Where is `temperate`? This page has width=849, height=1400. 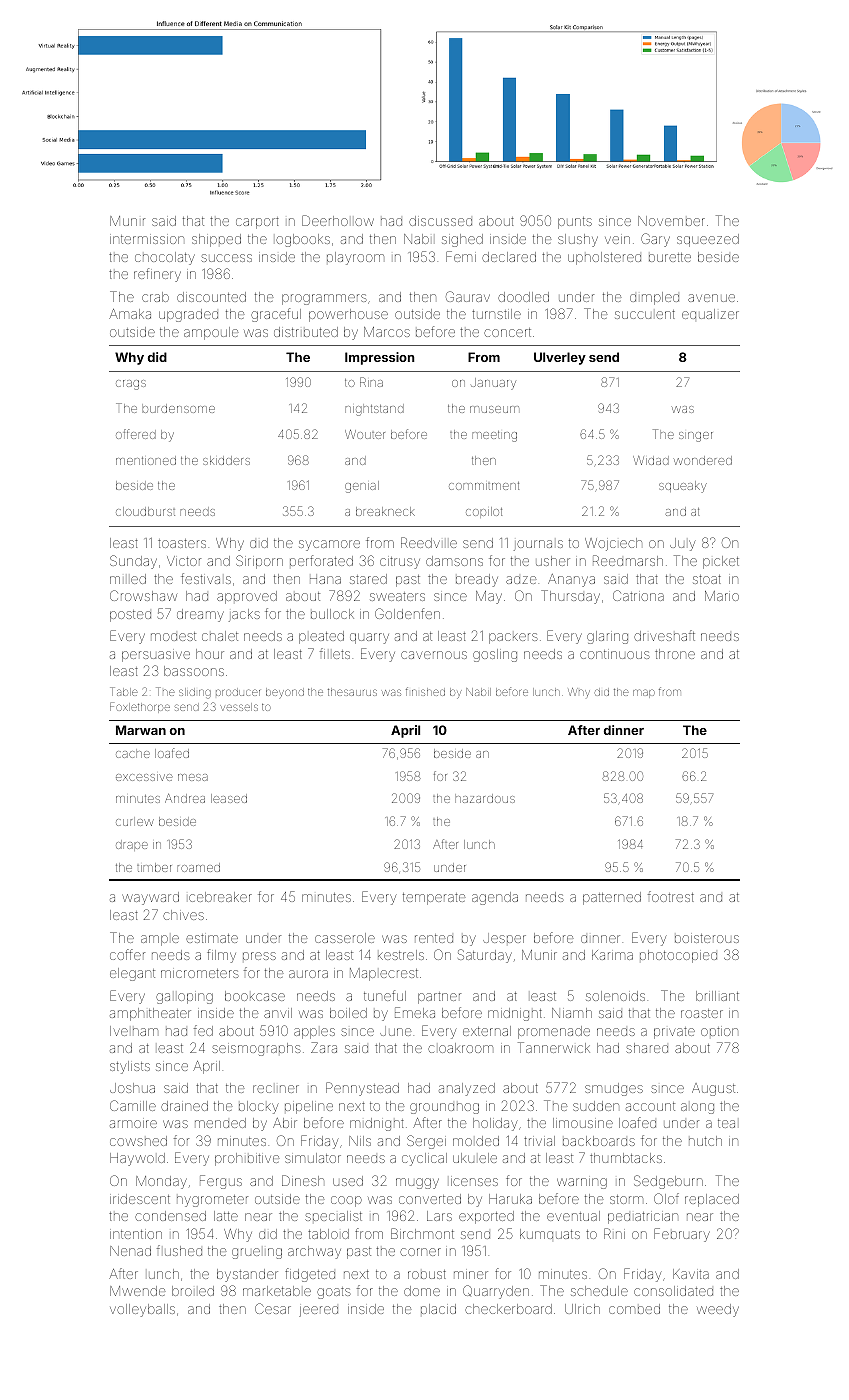
temperate is located at coordinates (434, 899).
